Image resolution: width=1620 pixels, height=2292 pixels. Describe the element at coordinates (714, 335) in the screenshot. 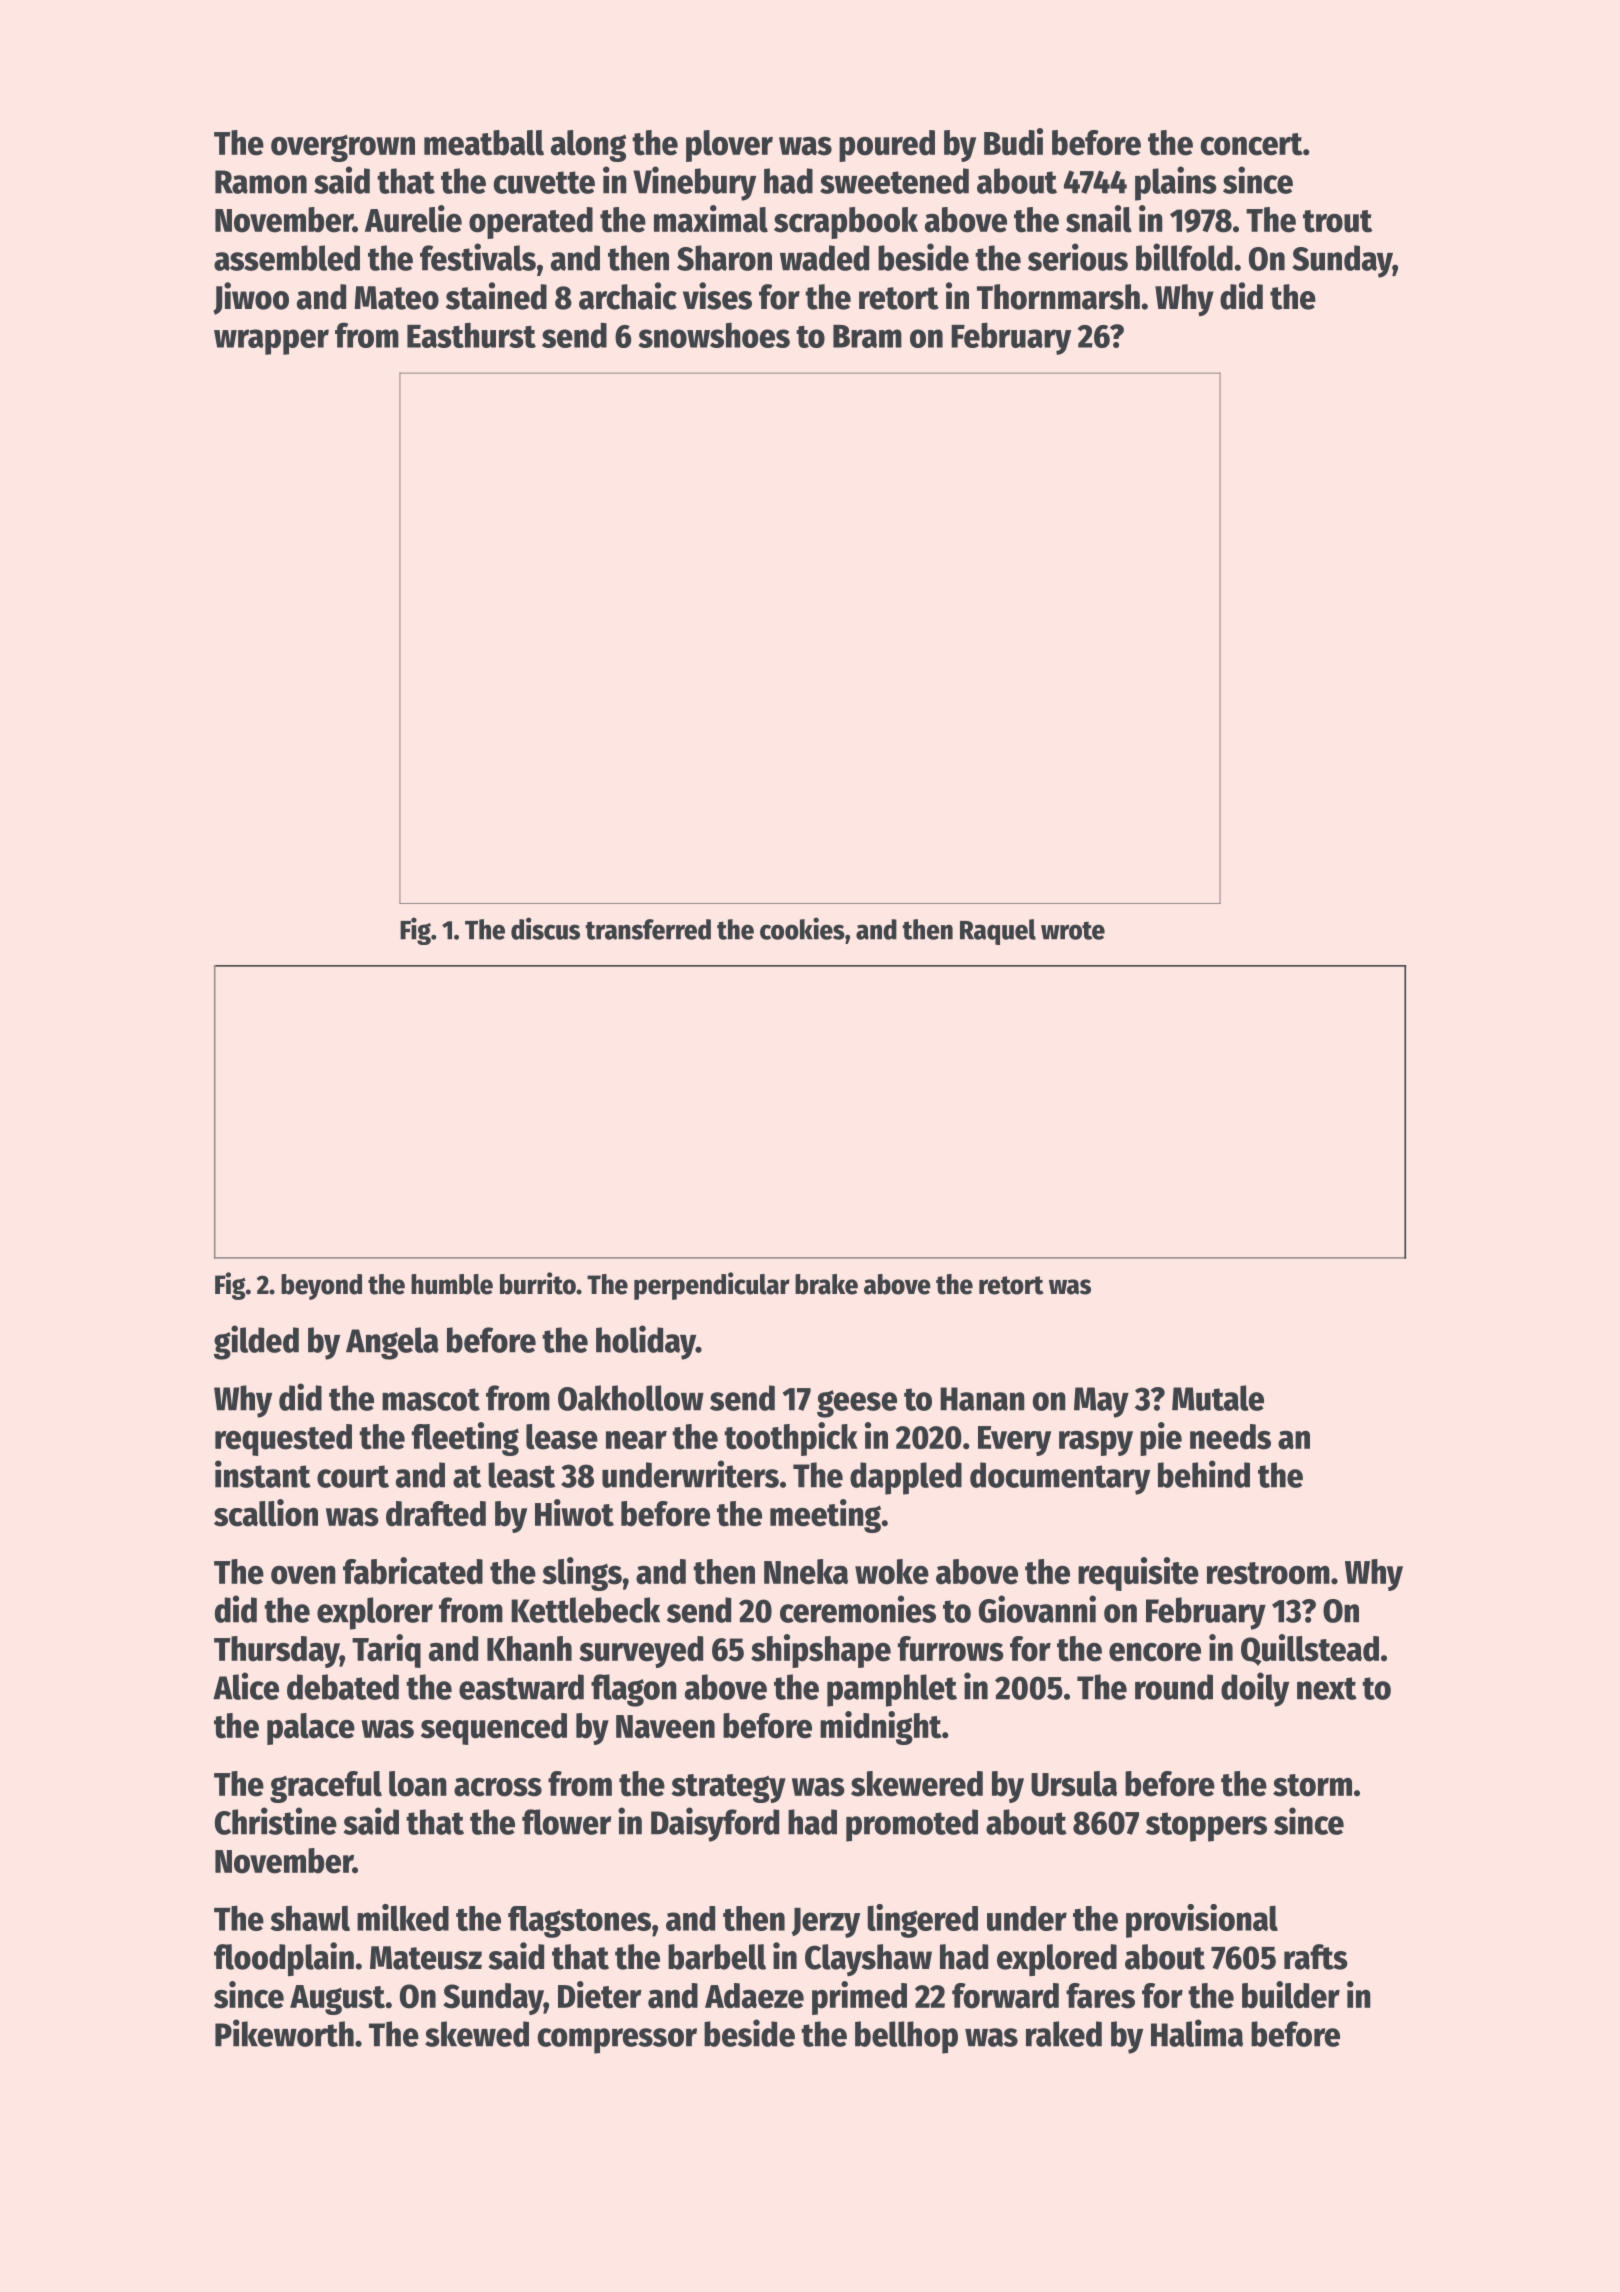

I see `snowshoes` at that location.
